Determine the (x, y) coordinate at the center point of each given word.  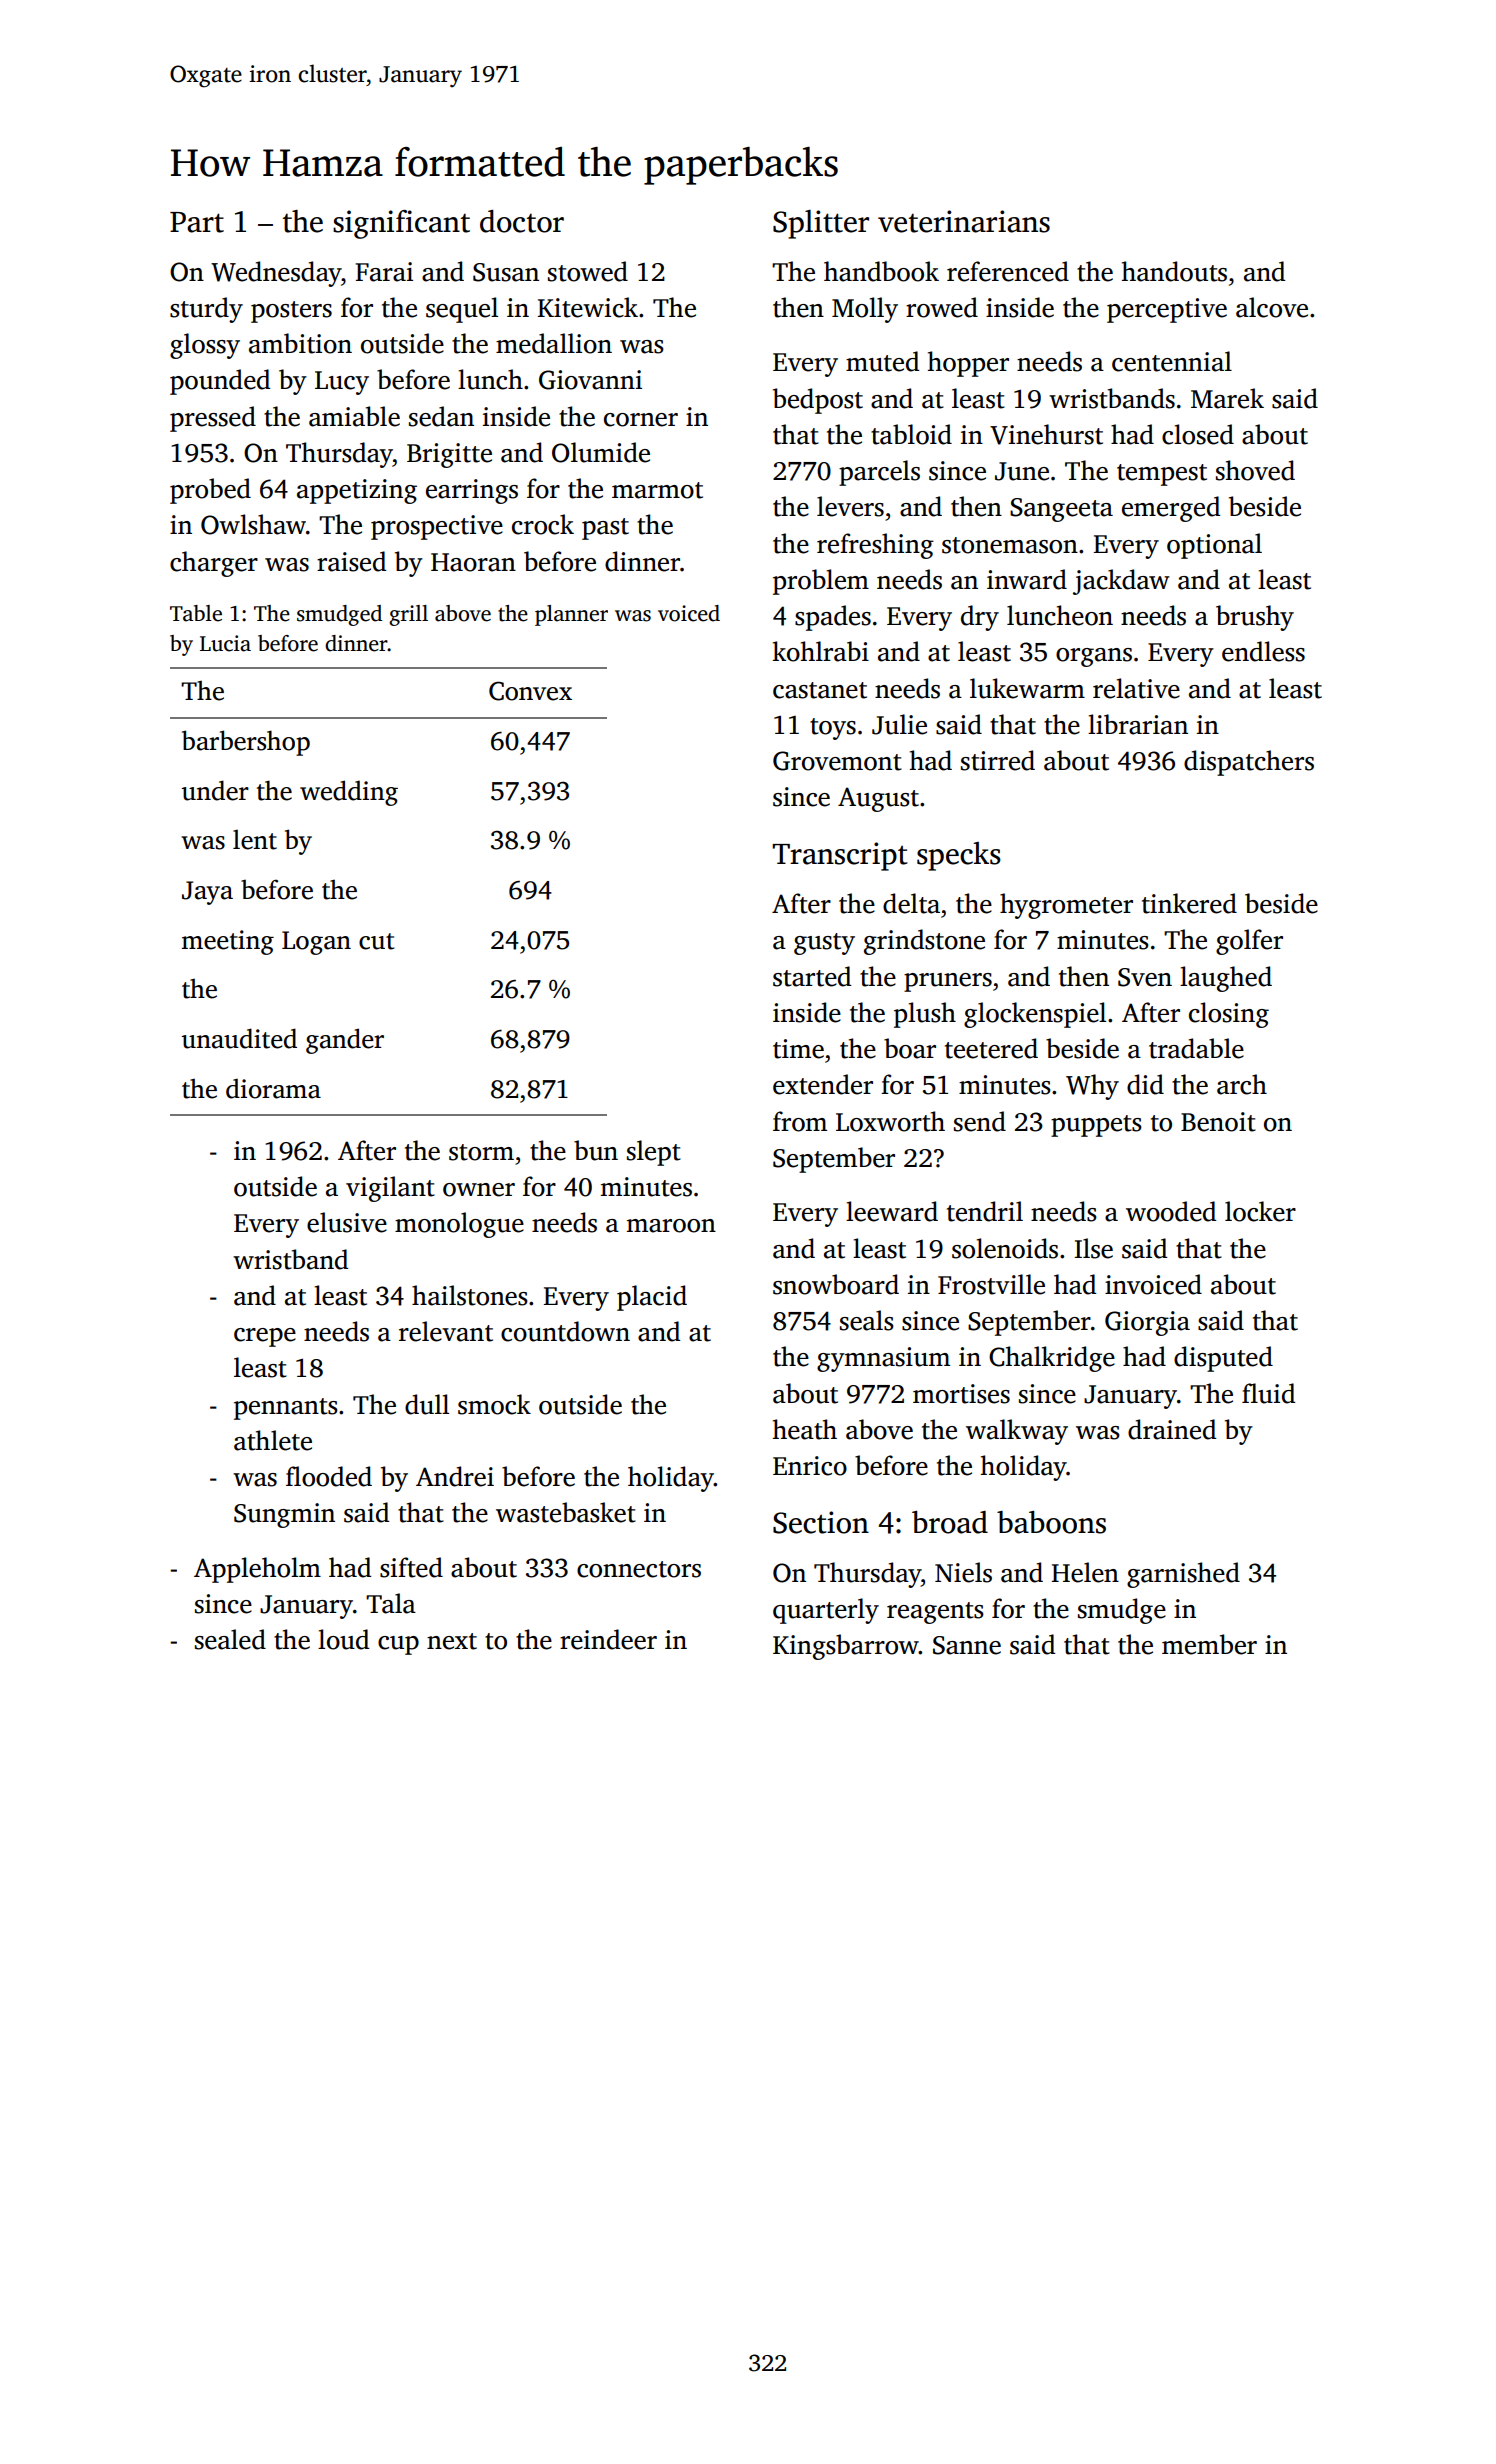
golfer (1249, 942)
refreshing (875, 546)
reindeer (608, 1639)
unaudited (239, 1038)
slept (654, 1153)
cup (398, 1645)
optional (1214, 546)
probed (210, 491)
